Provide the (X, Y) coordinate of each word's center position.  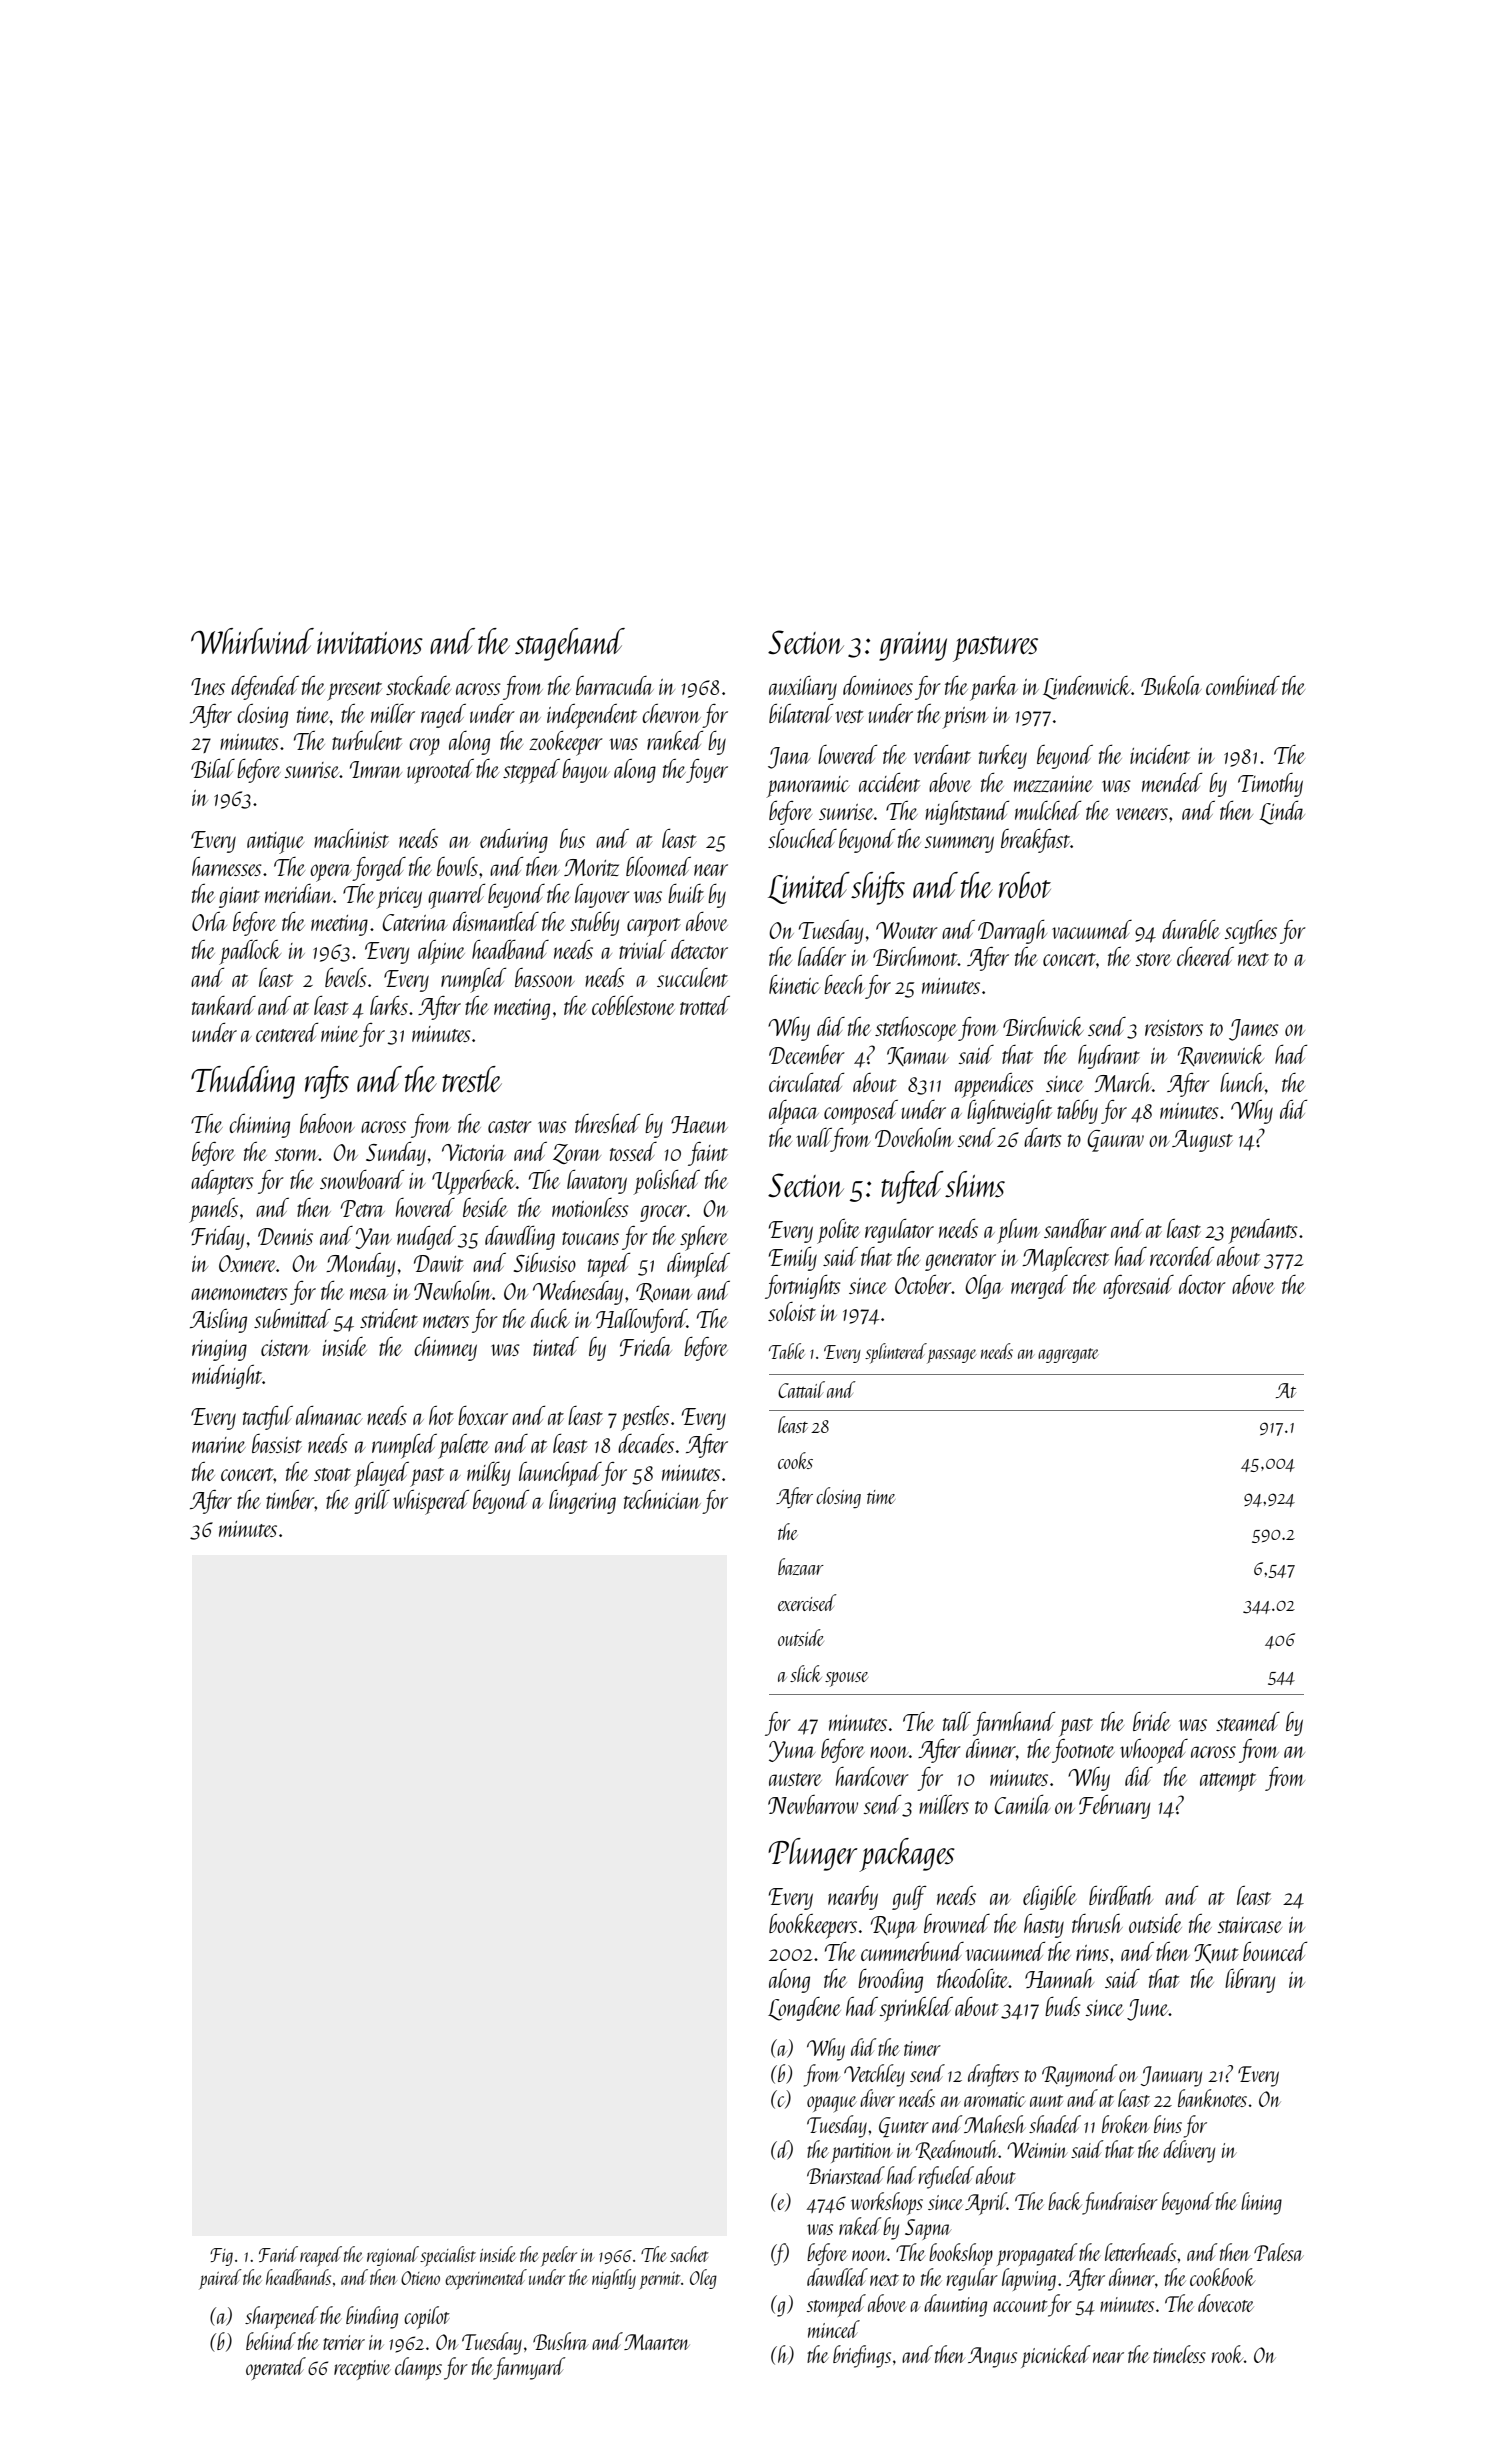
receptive (362, 2370)
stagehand (570, 644)
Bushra (560, 2341)
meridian (299, 893)
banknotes (1212, 2098)
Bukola (1171, 685)
